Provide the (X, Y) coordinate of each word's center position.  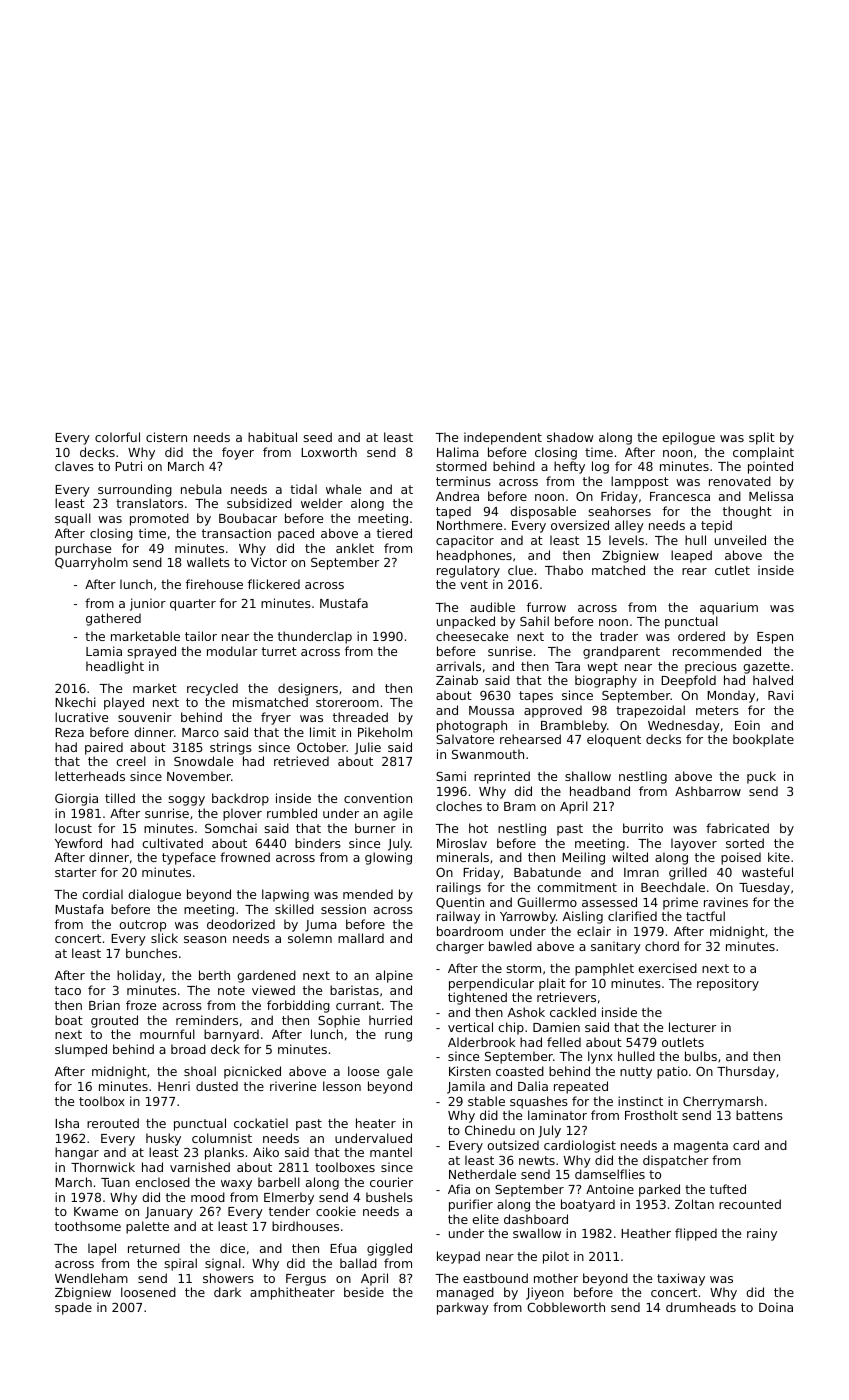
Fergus (306, 1280)
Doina (776, 1307)
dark (227, 1292)
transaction (236, 533)
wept (602, 668)
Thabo (564, 570)
